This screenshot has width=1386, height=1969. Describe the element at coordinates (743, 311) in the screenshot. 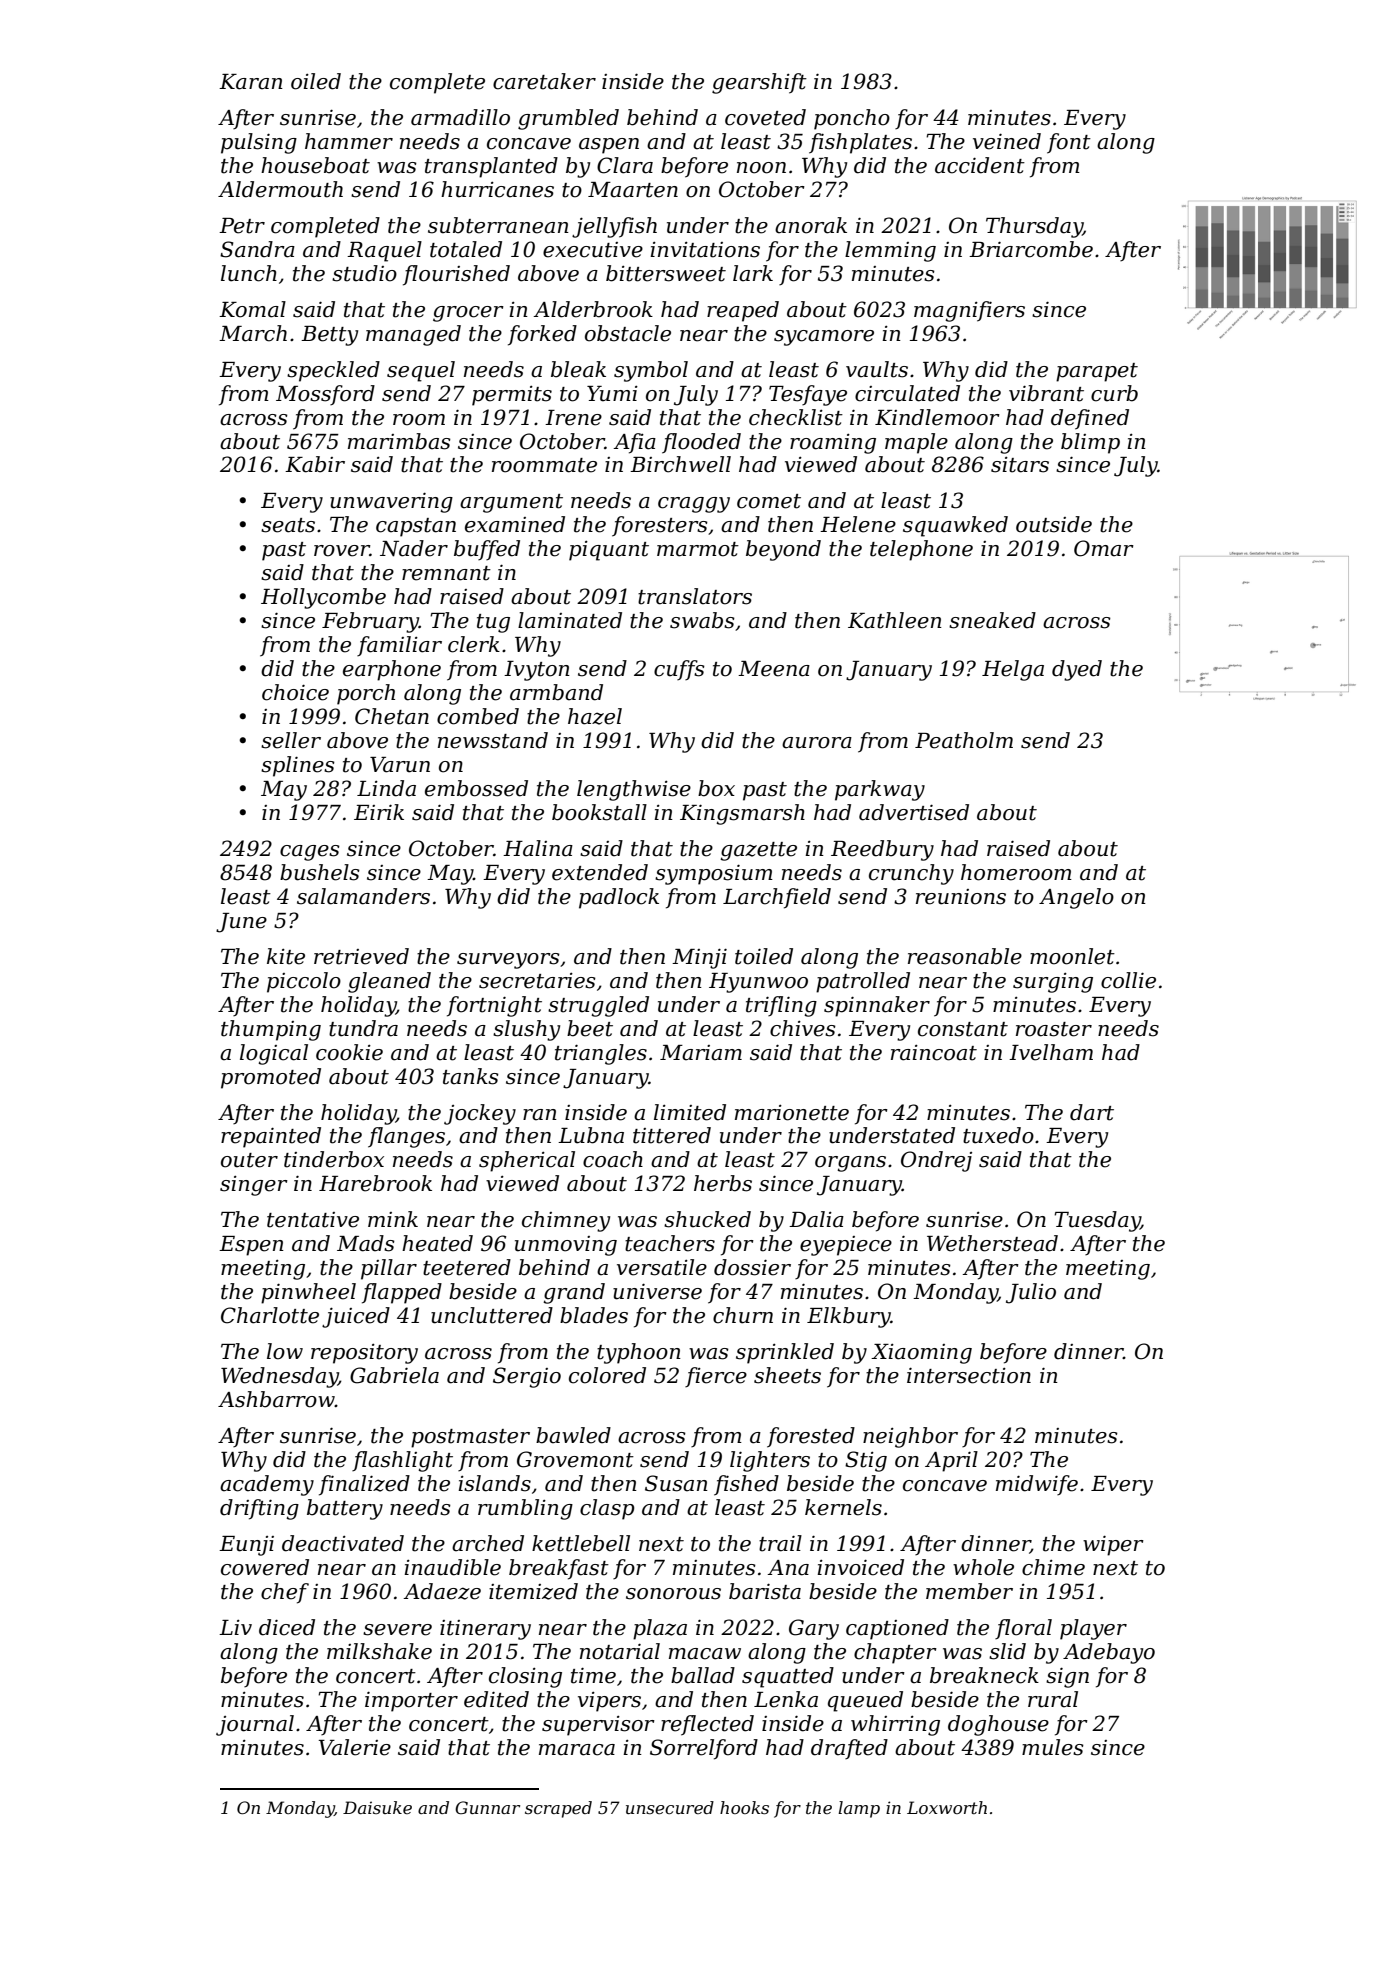

I see `reaped` at that location.
